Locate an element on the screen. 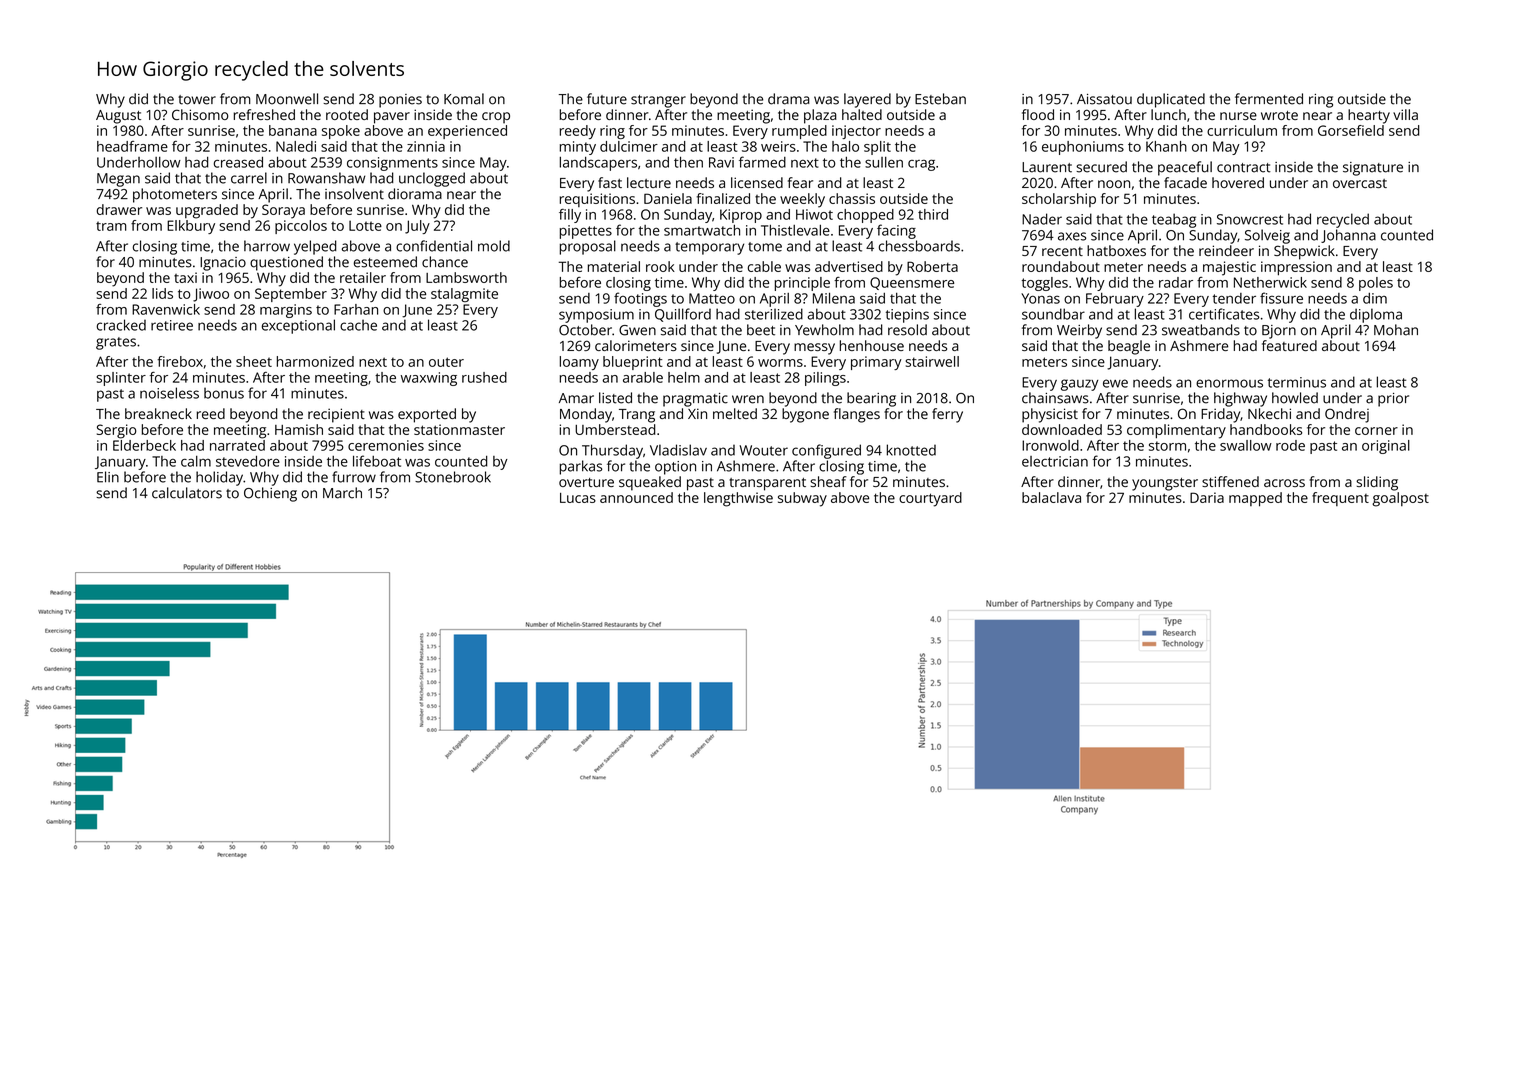  Gorsefield is located at coordinates (1351, 130).
